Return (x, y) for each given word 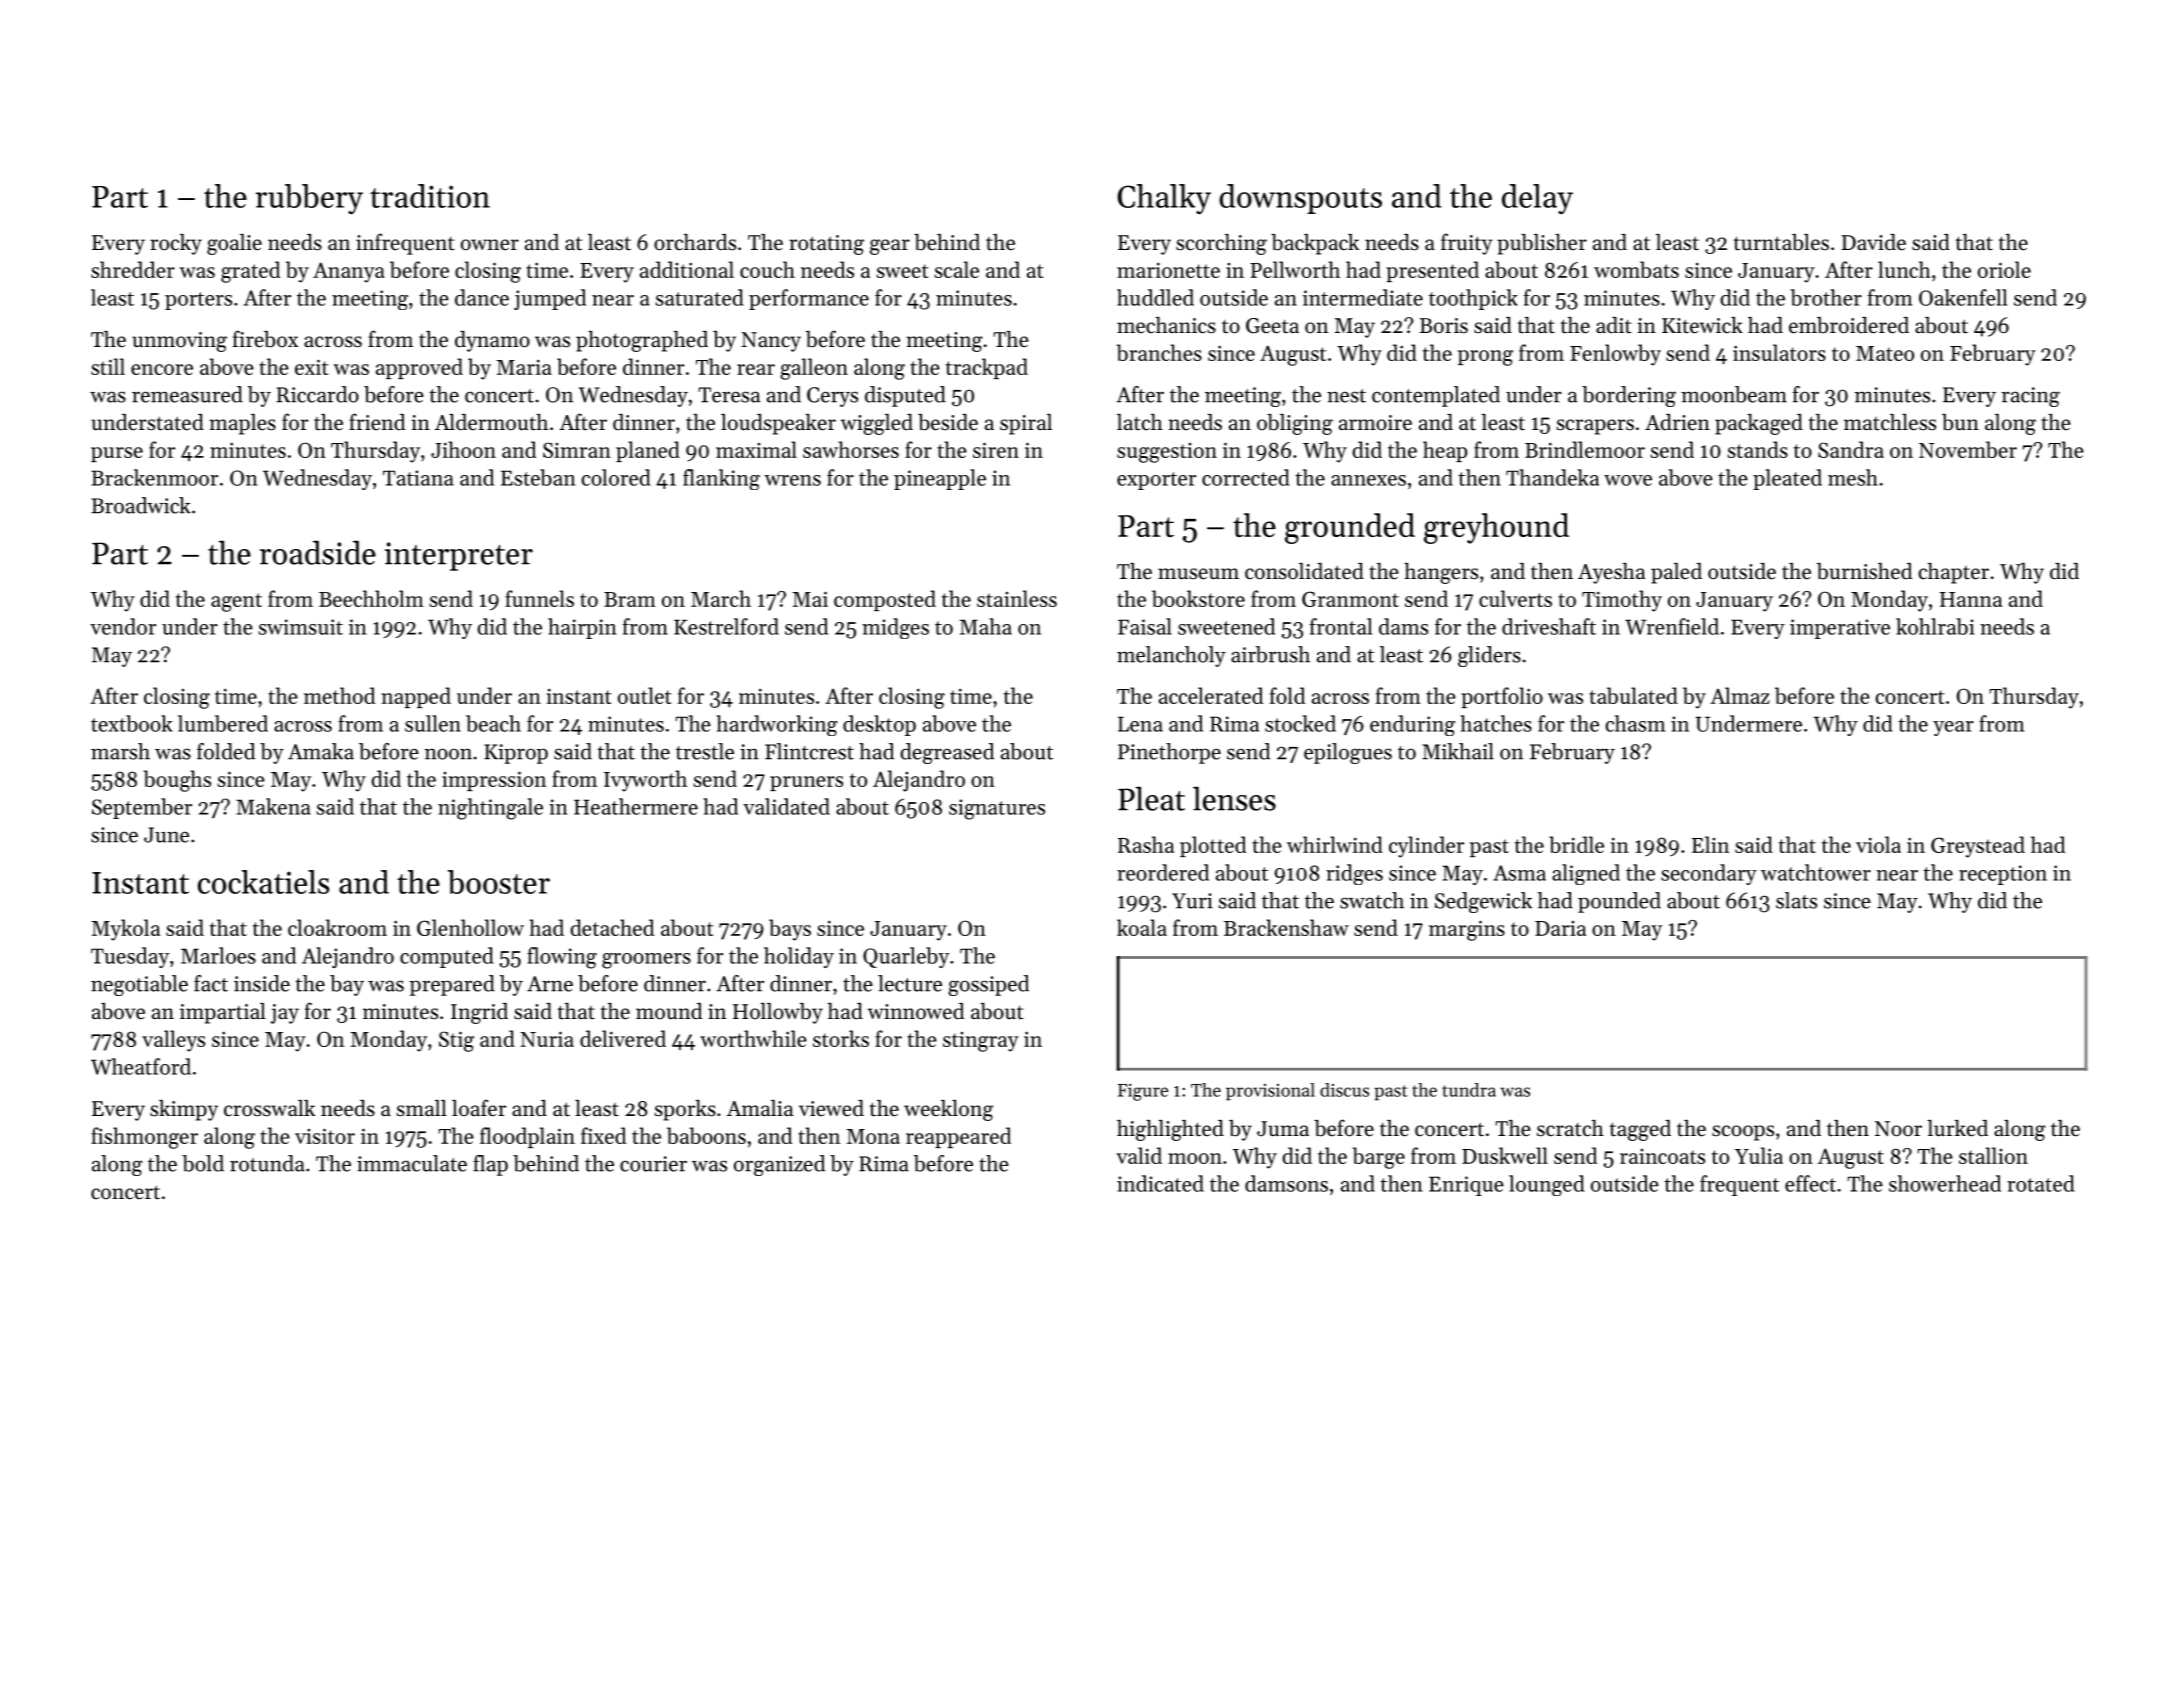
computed (447, 957)
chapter (1954, 573)
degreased (947, 753)
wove (1628, 480)
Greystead (1978, 847)
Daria (1560, 928)
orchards (695, 242)
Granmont (1350, 599)
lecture (910, 983)
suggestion (1167, 453)
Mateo (1885, 353)
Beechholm (371, 598)
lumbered (223, 723)
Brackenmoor (154, 477)
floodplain (527, 1137)
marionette (1168, 270)
